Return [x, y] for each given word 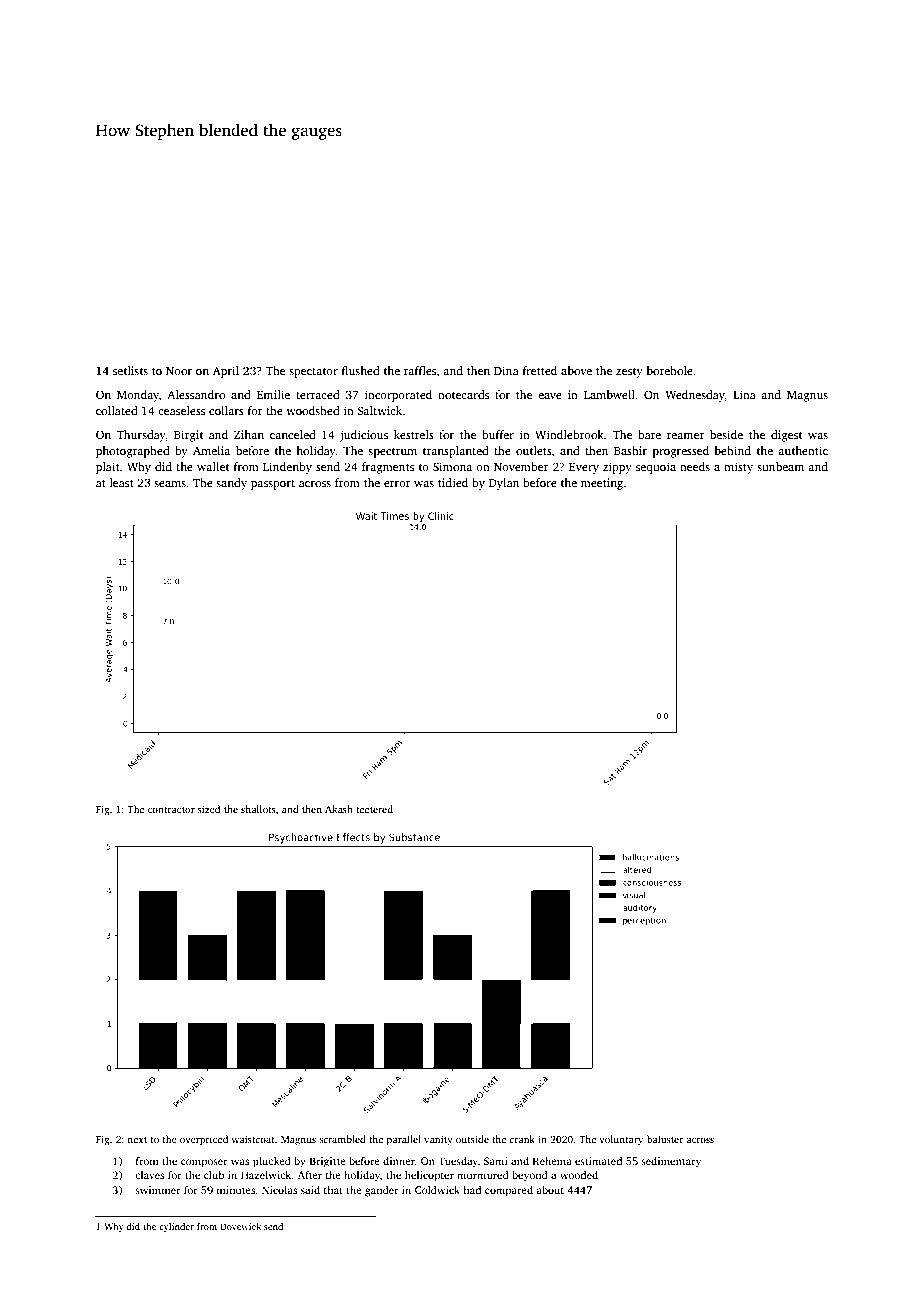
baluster [665, 1139]
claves [149, 1175]
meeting [602, 484]
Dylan [504, 484]
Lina [744, 394]
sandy [231, 484]
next [137, 1140]
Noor [179, 371]
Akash [339, 809]
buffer [498, 434]
